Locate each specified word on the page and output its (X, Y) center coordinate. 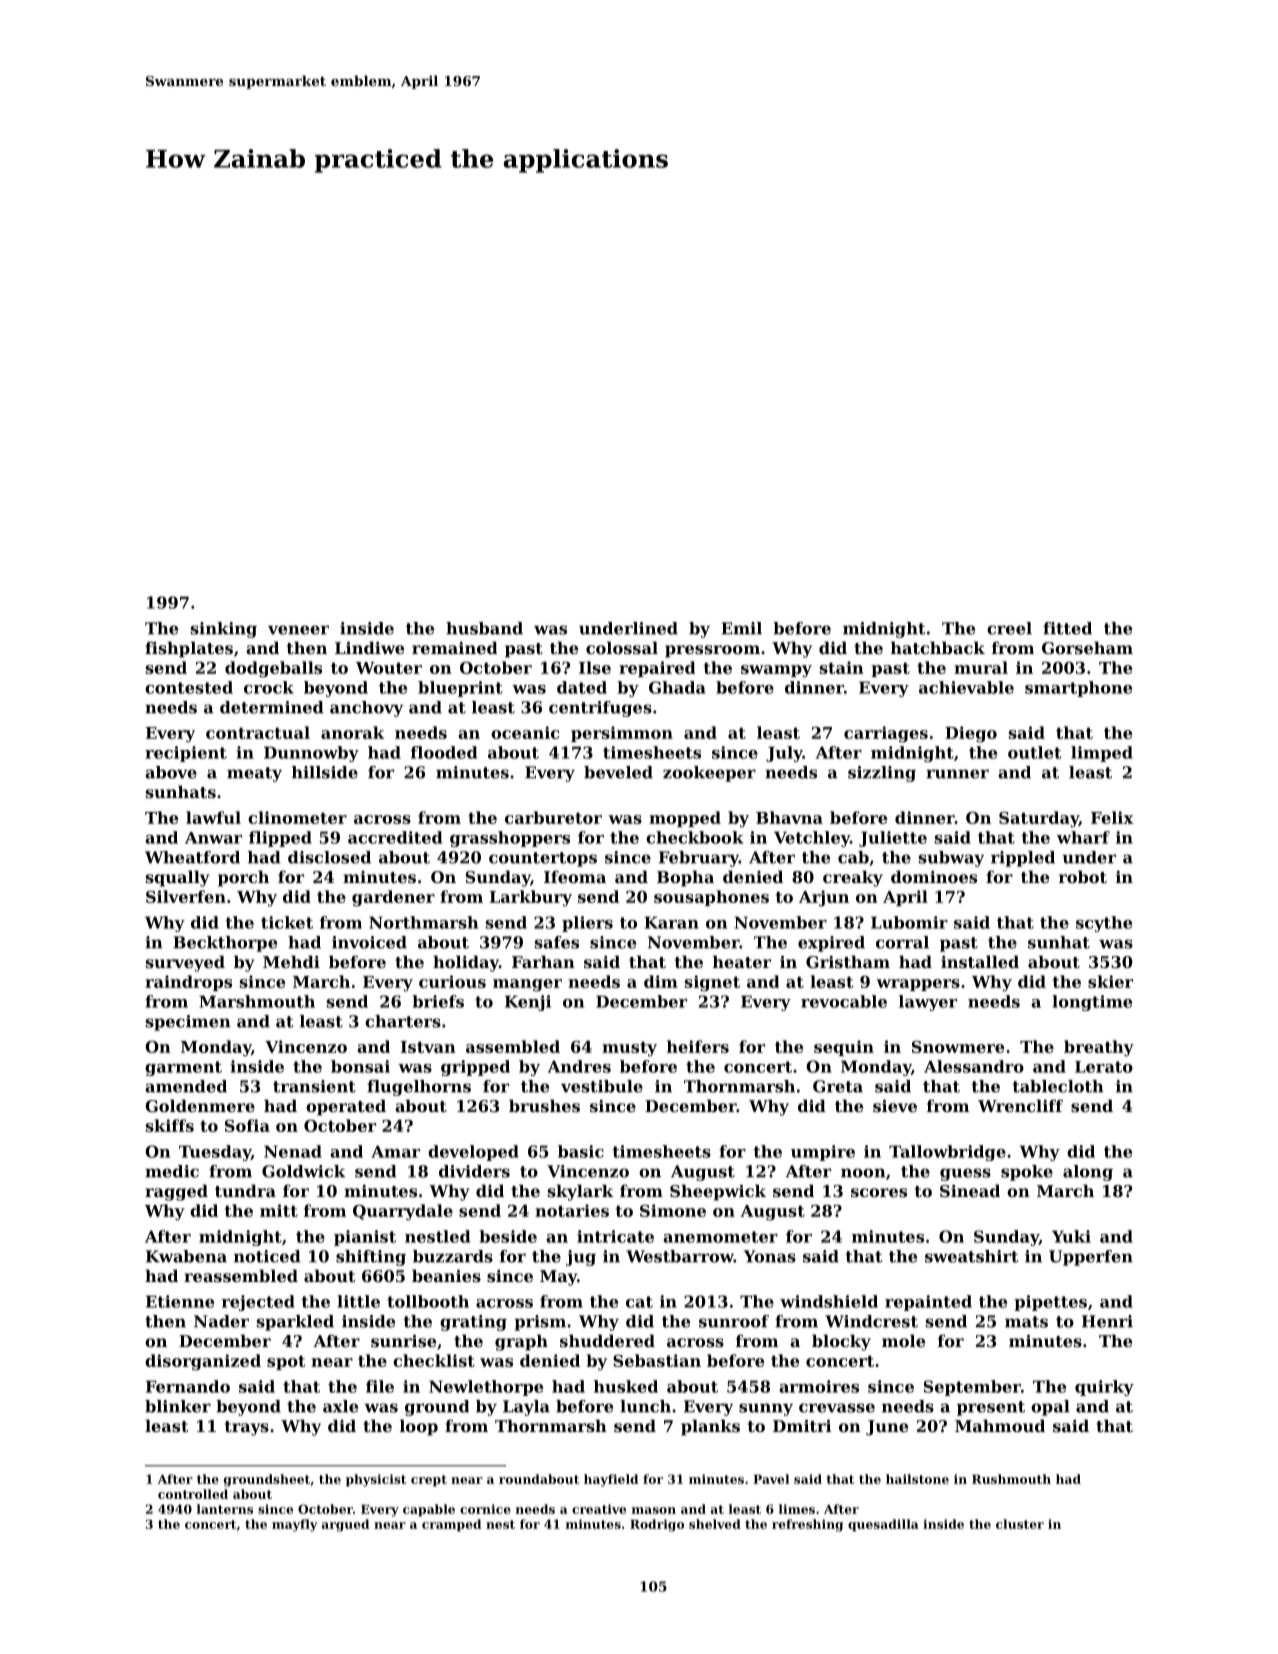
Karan (671, 922)
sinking (223, 630)
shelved (715, 1524)
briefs (438, 1001)
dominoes (934, 876)
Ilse (595, 667)
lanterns (225, 1509)
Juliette (893, 839)
